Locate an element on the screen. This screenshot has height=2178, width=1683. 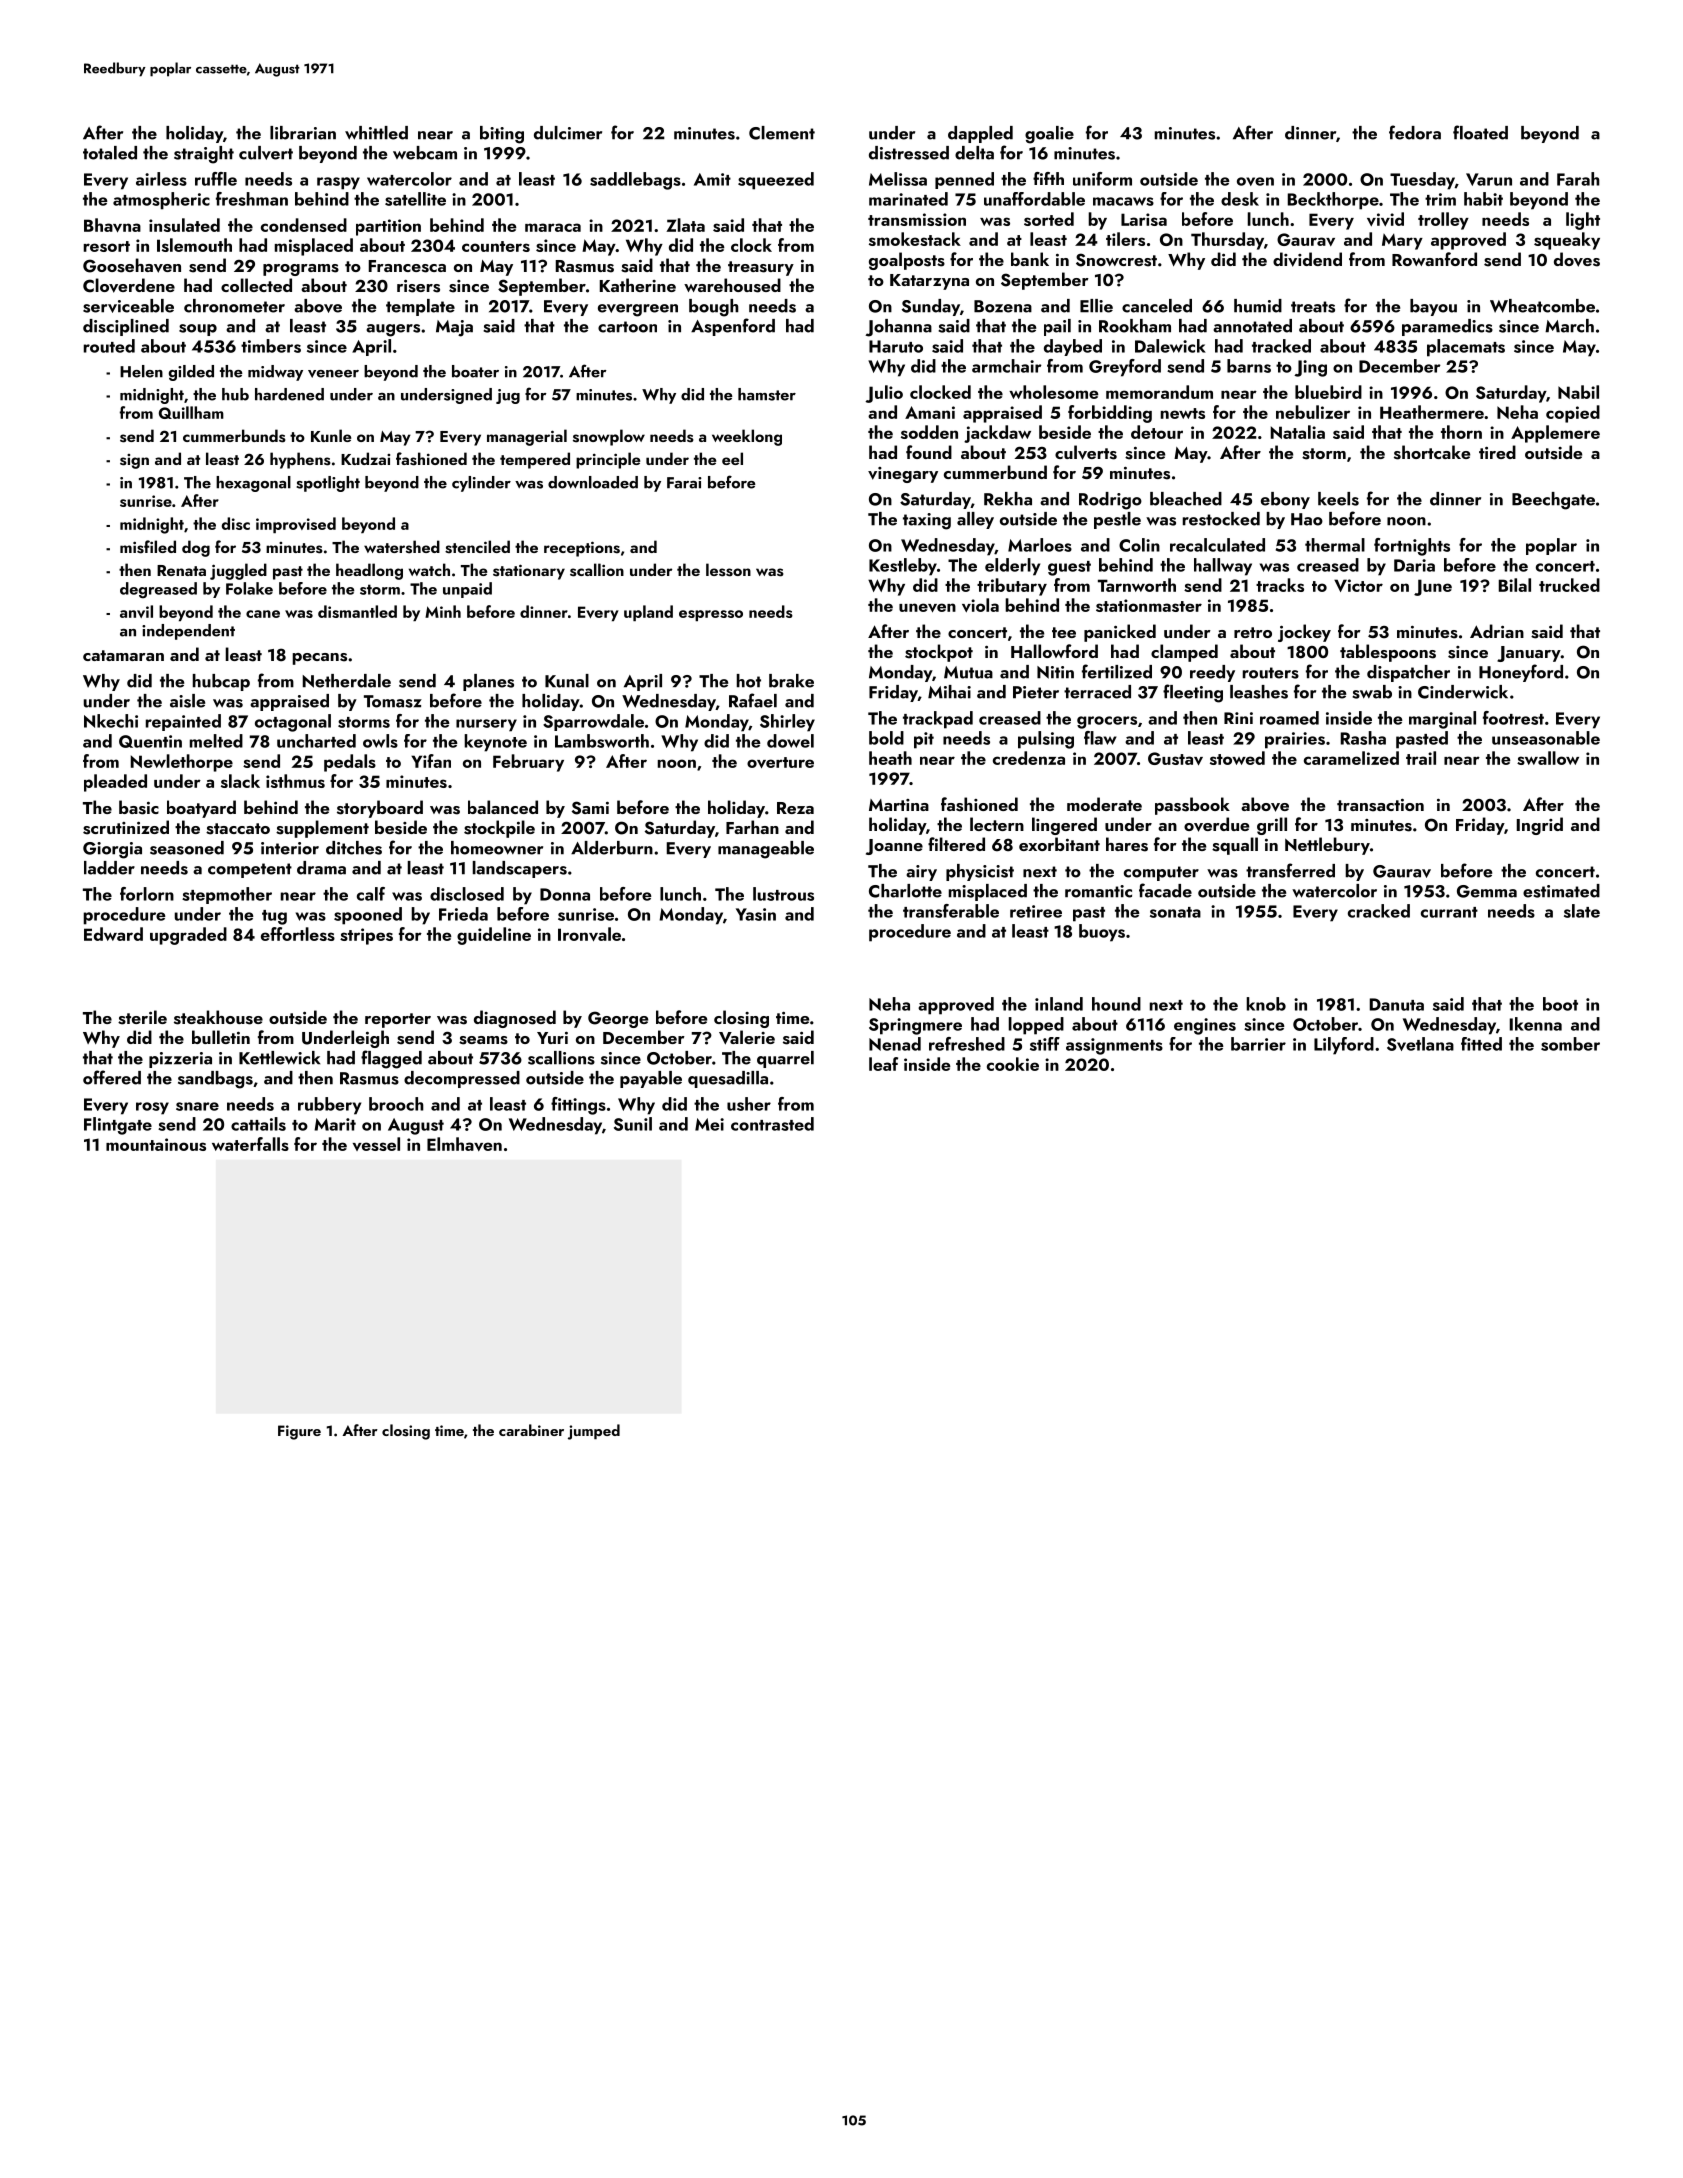
Elmhaven is located at coordinates (464, 1144).
